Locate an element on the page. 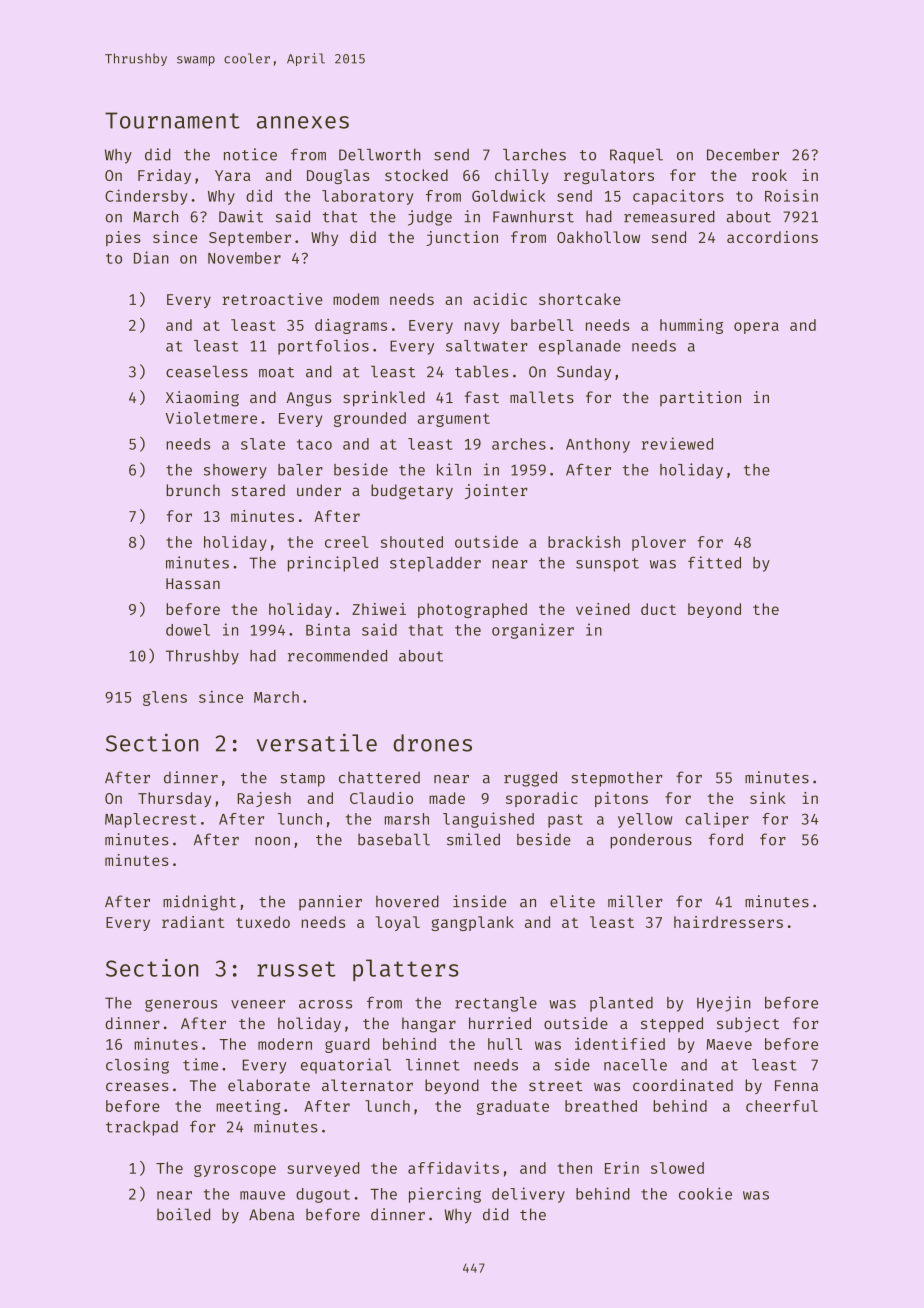  boiled is located at coordinates (183, 1214).
